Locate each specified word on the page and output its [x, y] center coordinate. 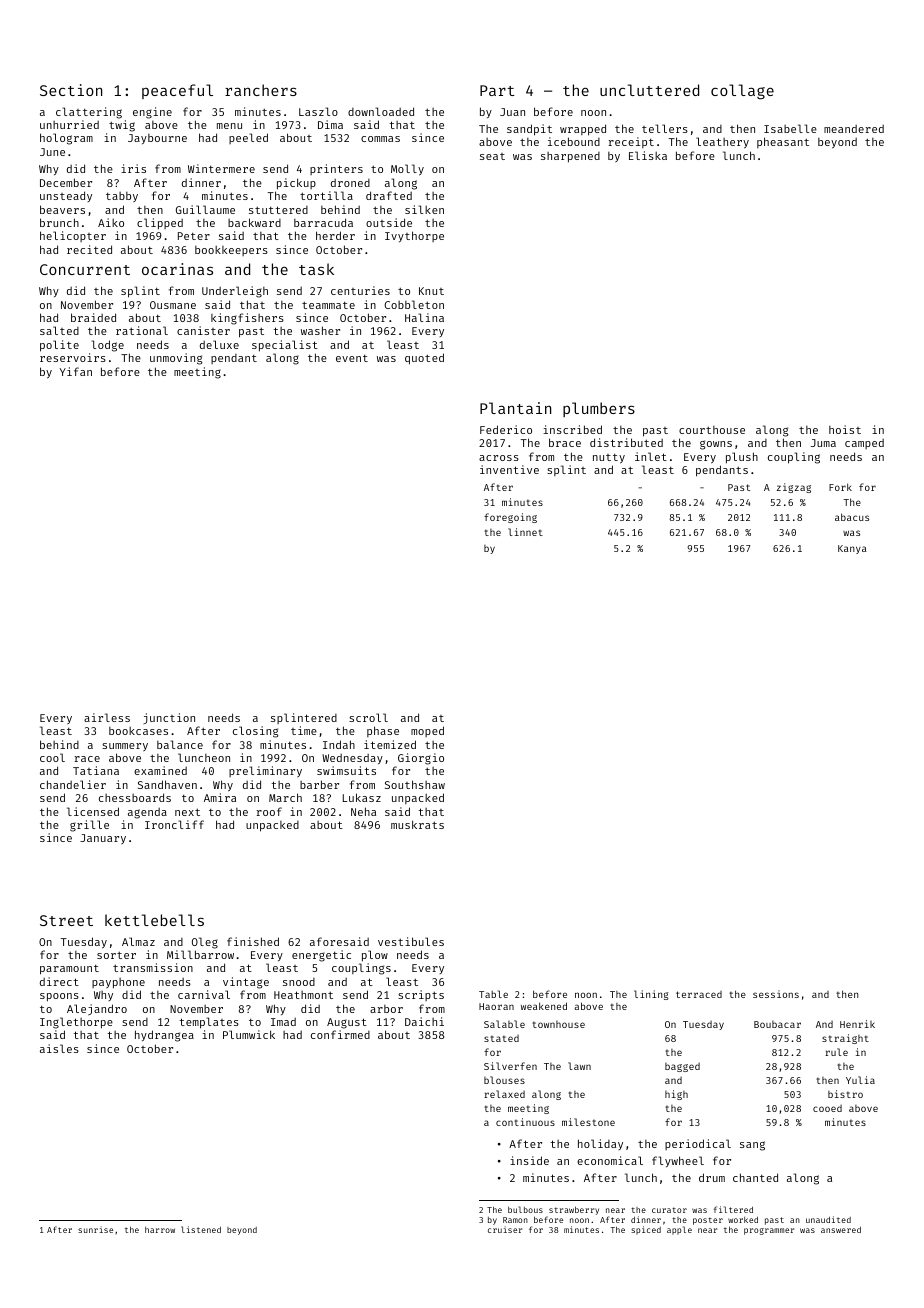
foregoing [510, 518]
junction [169, 718]
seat [492, 156]
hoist [845, 429]
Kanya [852, 549]
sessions [776, 994]
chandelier [73, 784]
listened [201, 1229]
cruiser [505, 1229]
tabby [122, 197]
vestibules [411, 941]
